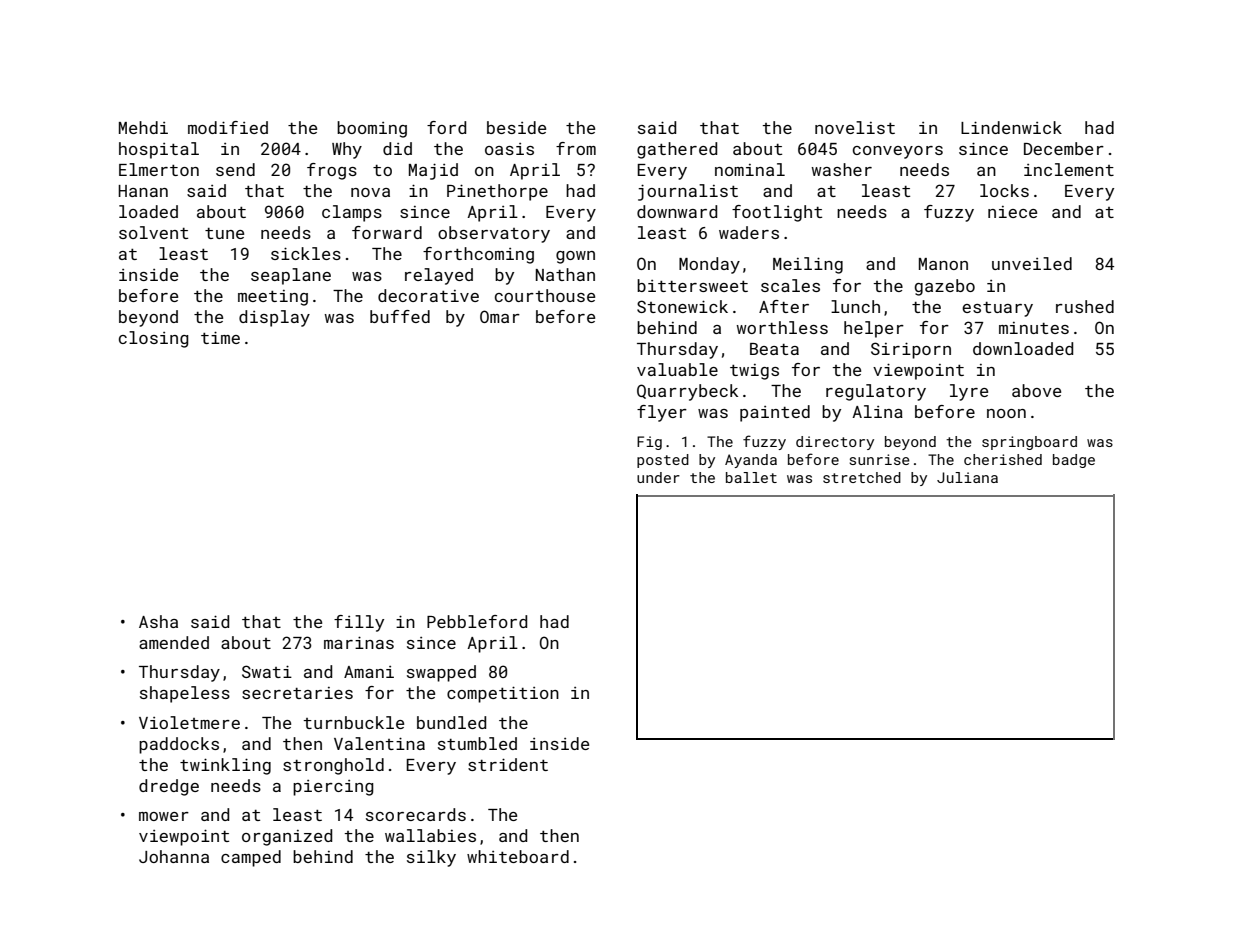 The image size is (1233, 952). I want to click on modified, so click(228, 127).
